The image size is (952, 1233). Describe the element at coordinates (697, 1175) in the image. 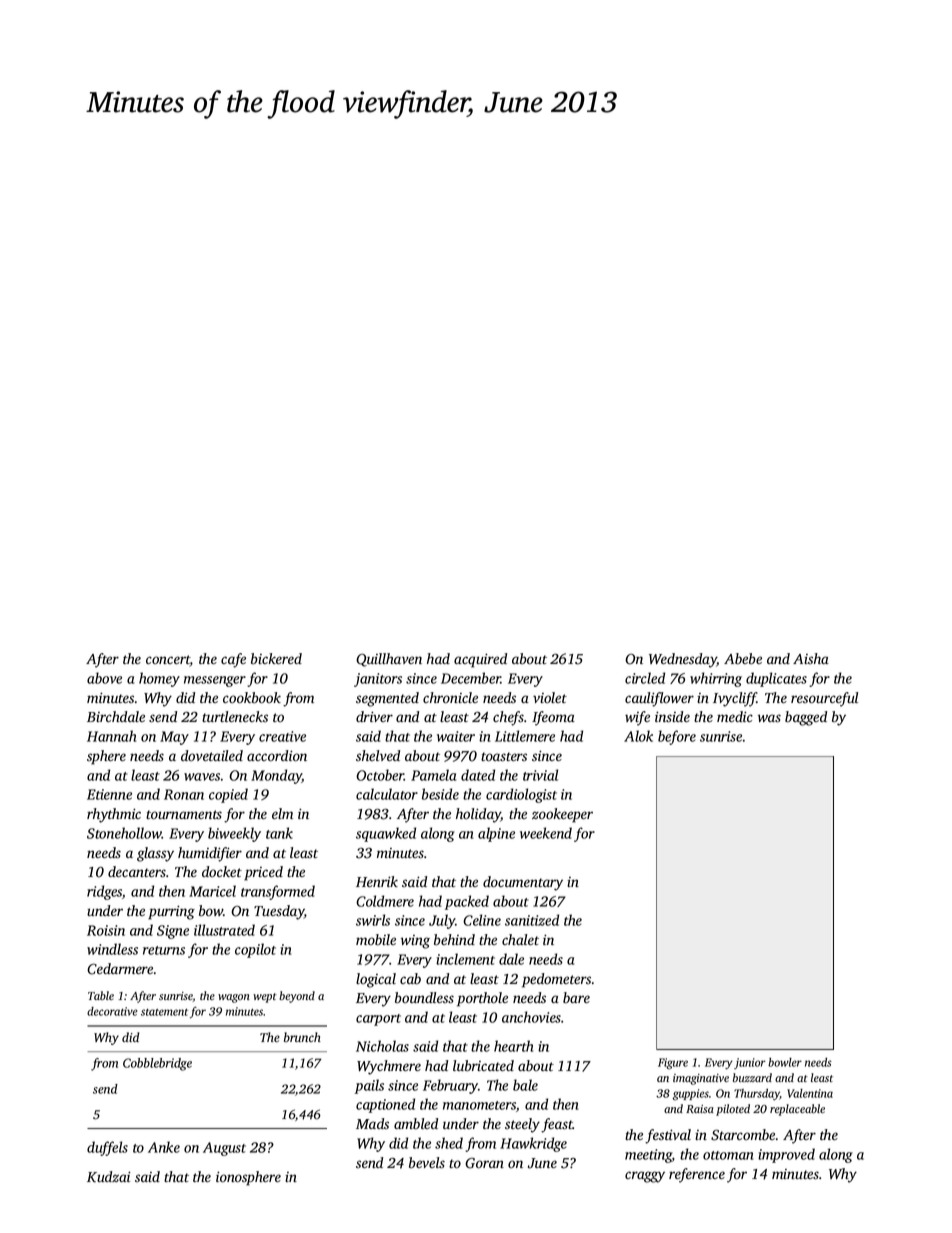

I see `reference` at that location.
